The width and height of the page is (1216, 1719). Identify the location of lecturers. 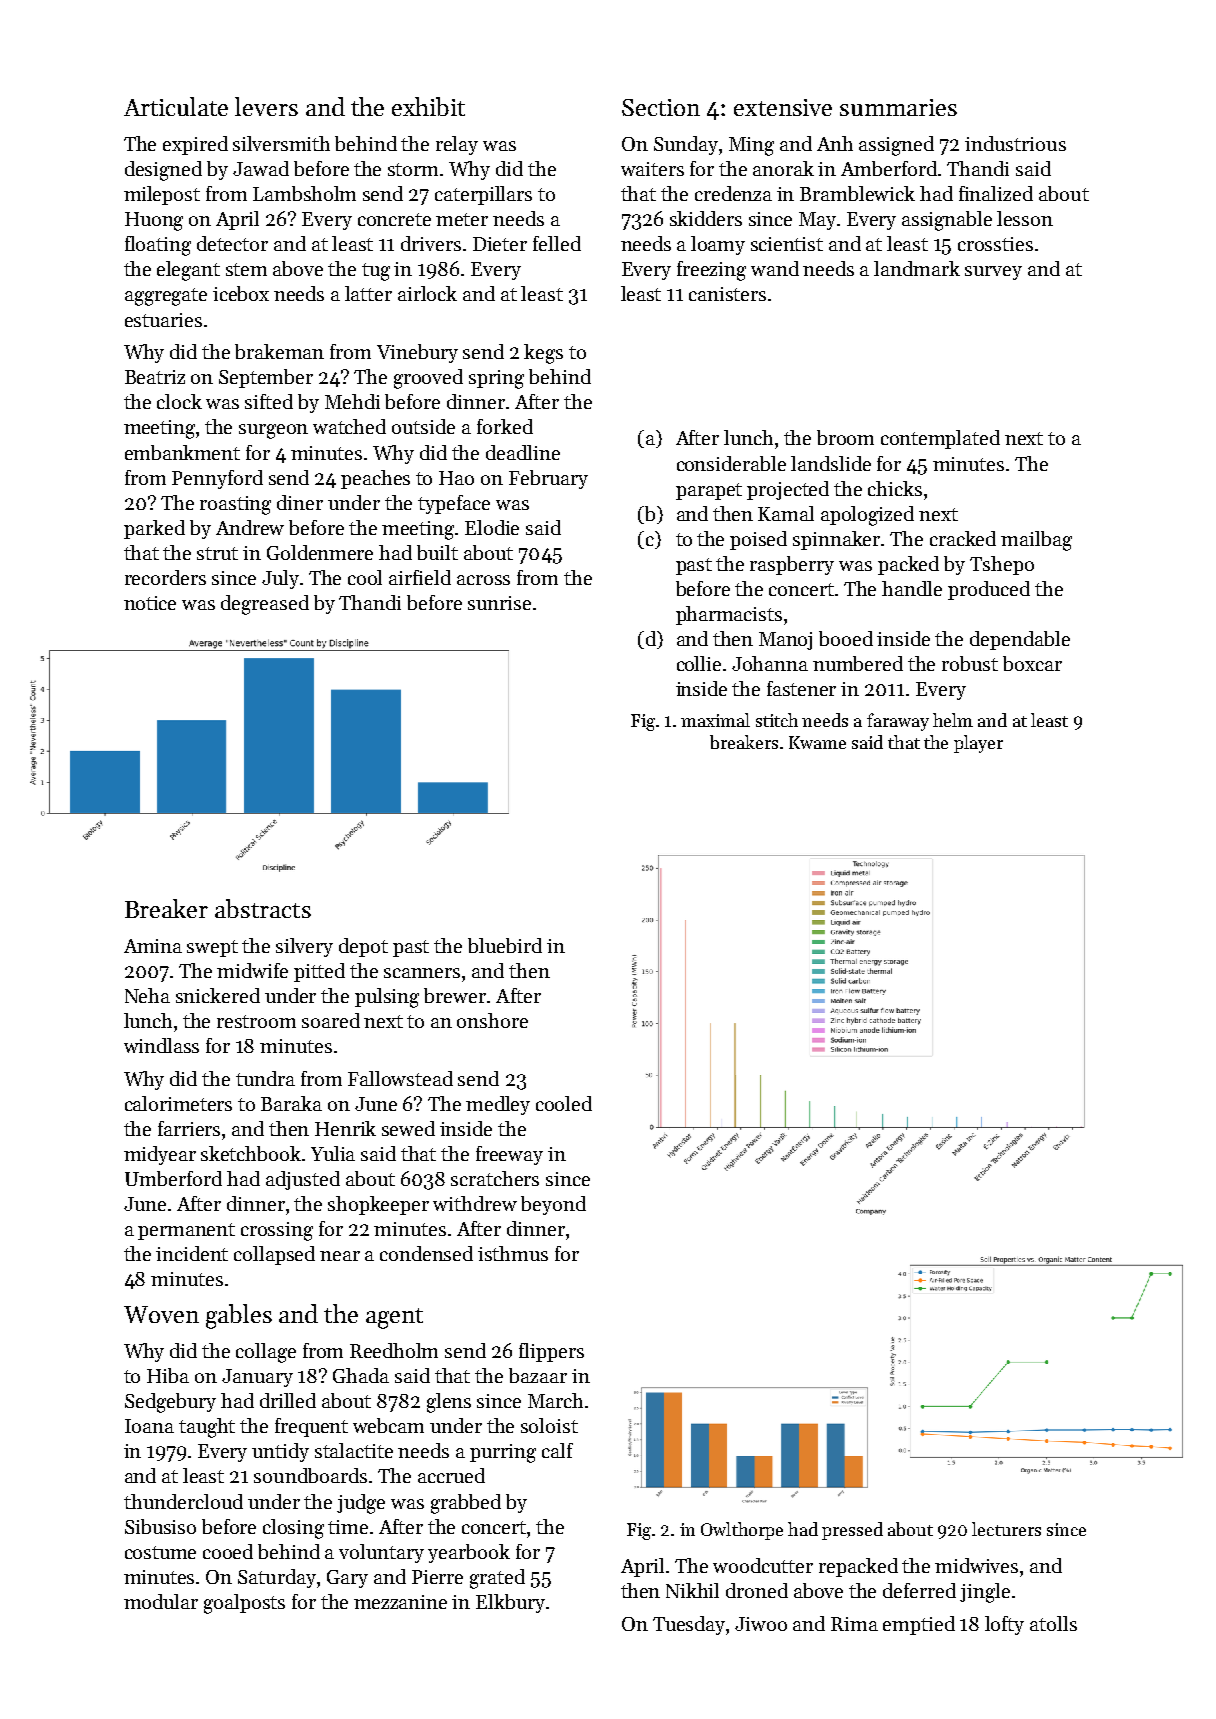
(1006, 1529).
